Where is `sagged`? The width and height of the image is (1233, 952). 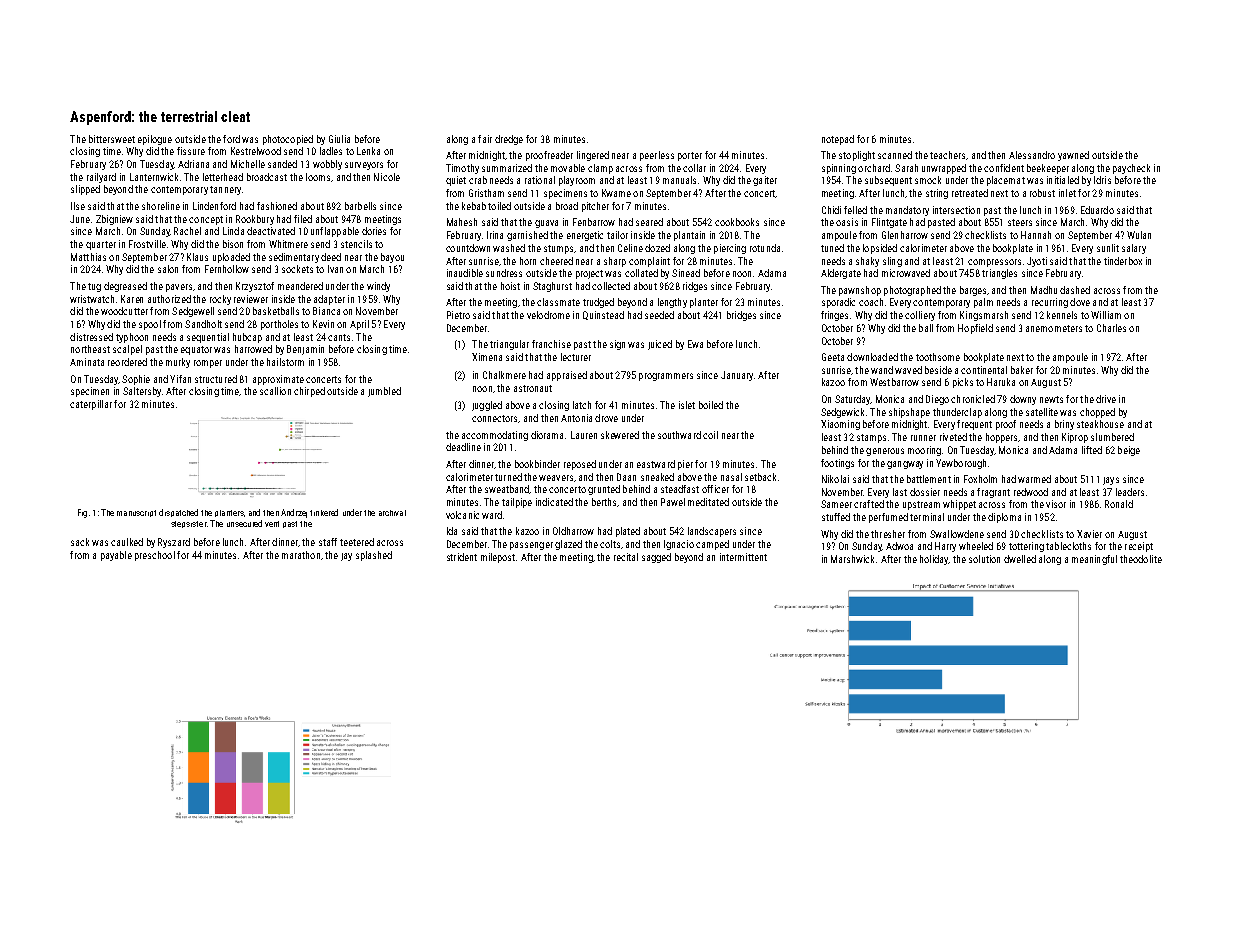 sagged is located at coordinates (656, 558).
